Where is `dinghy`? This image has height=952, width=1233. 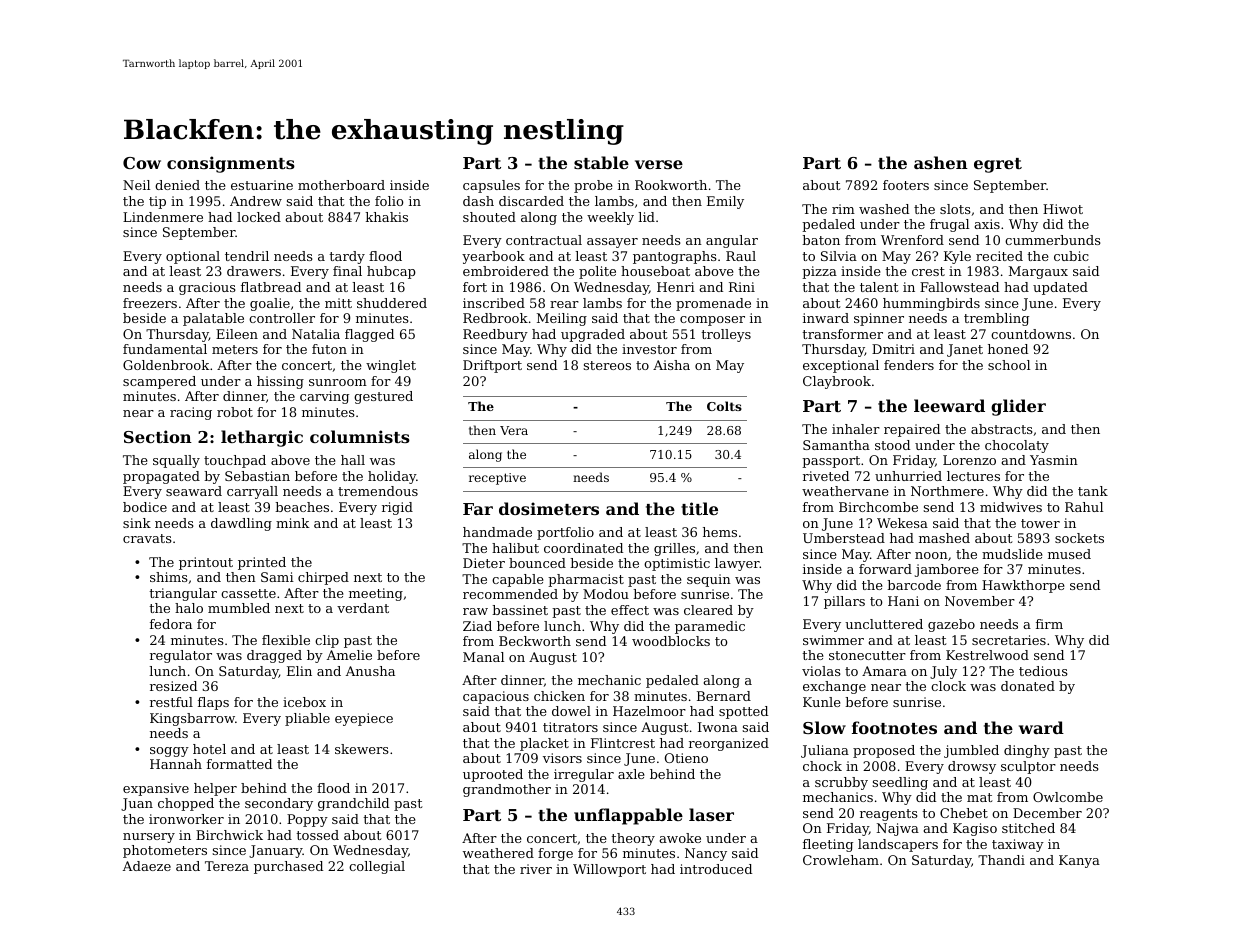 dinghy is located at coordinates (1027, 751).
